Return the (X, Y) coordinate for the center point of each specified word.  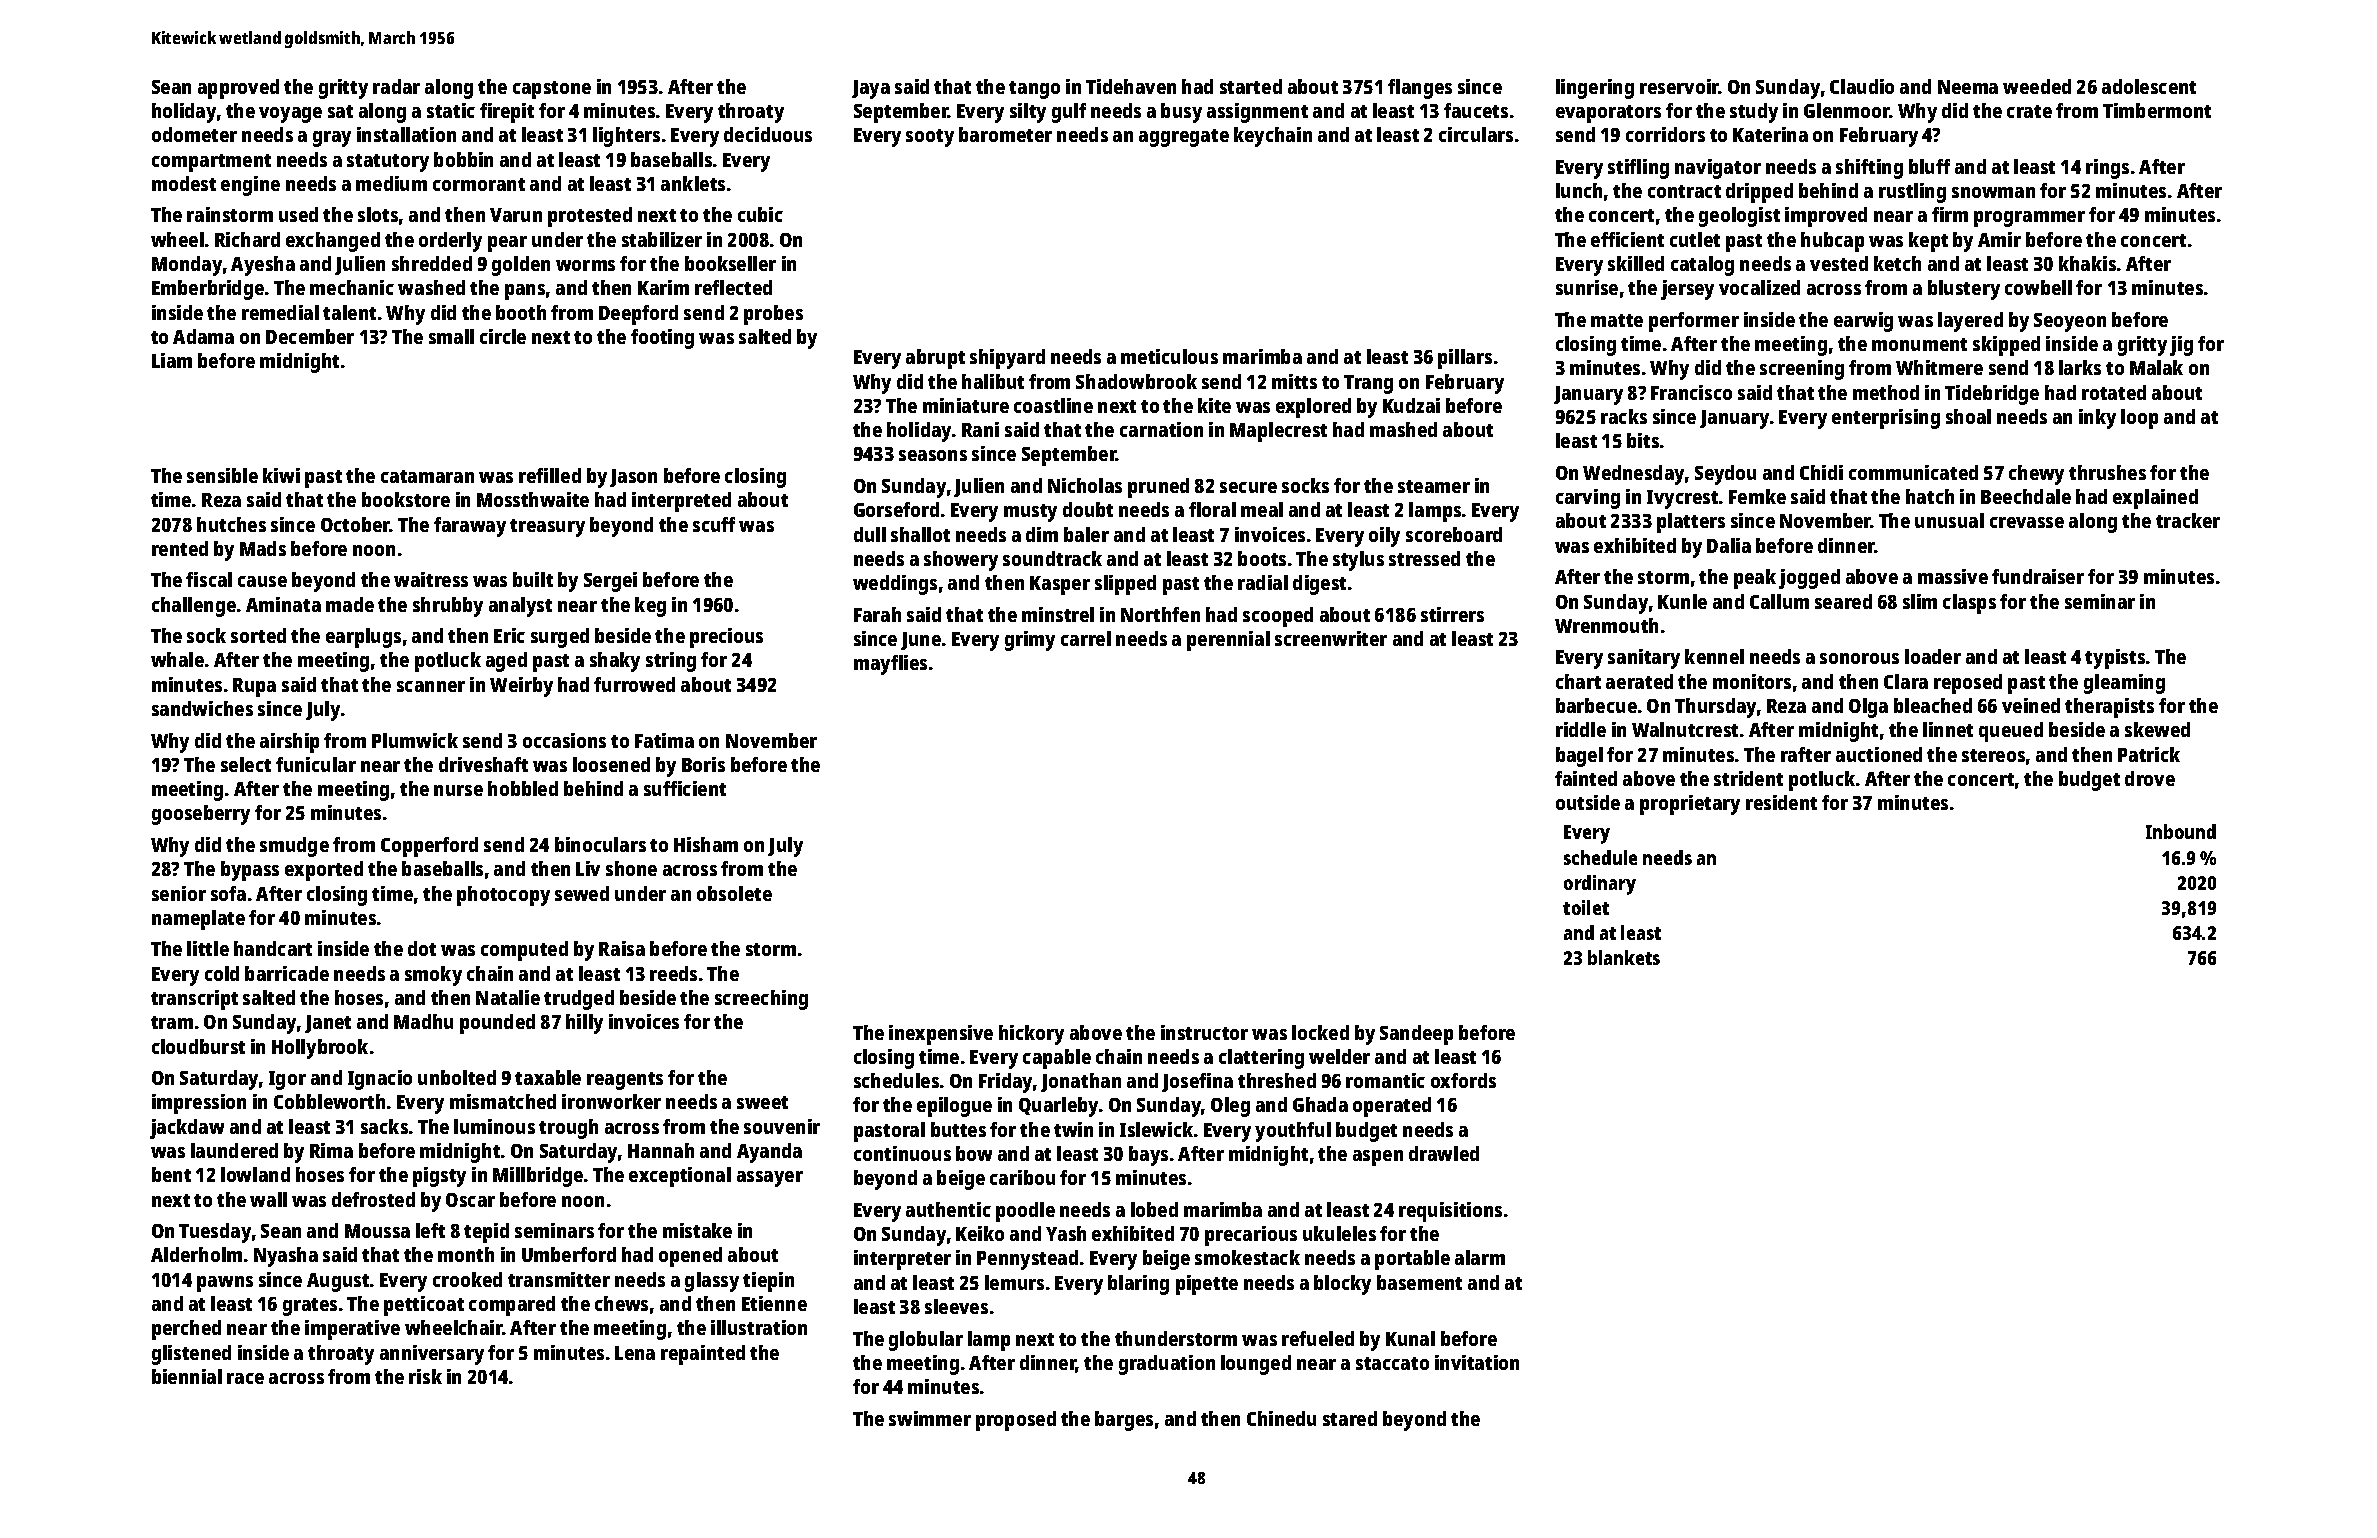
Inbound (2181, 831)
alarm (1480, 1257)
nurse (458, 790)
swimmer (930, 1418)
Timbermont (2157, 110)
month (466, 1254)
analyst (520, 607)
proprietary (1690, 805)
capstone (552, 90)
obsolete (734, 893)
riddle (1581, 729)
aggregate (1184, 138)
